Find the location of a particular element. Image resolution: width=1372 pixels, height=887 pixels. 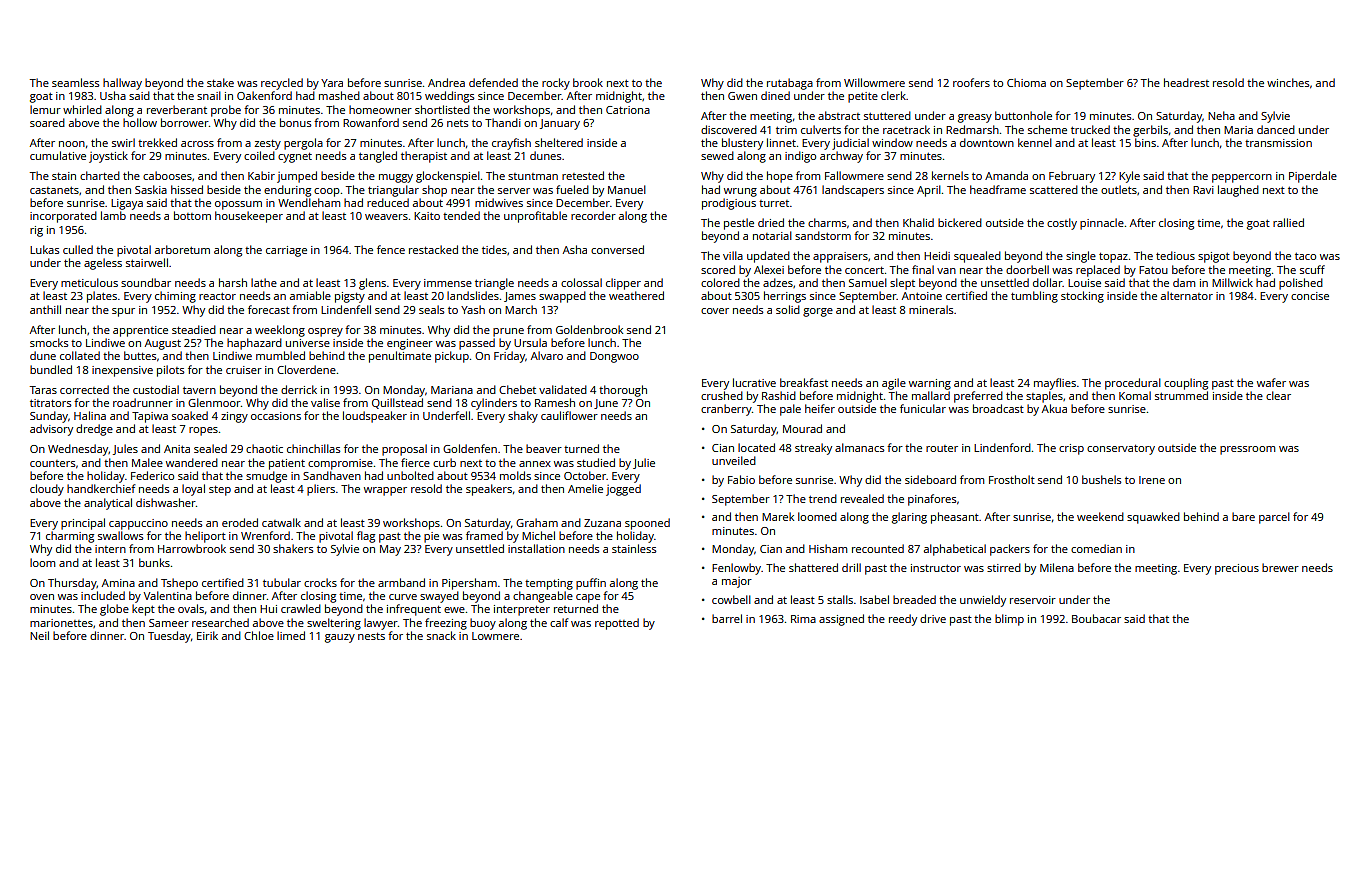

cowbell is located at coordinates (731, 599).
